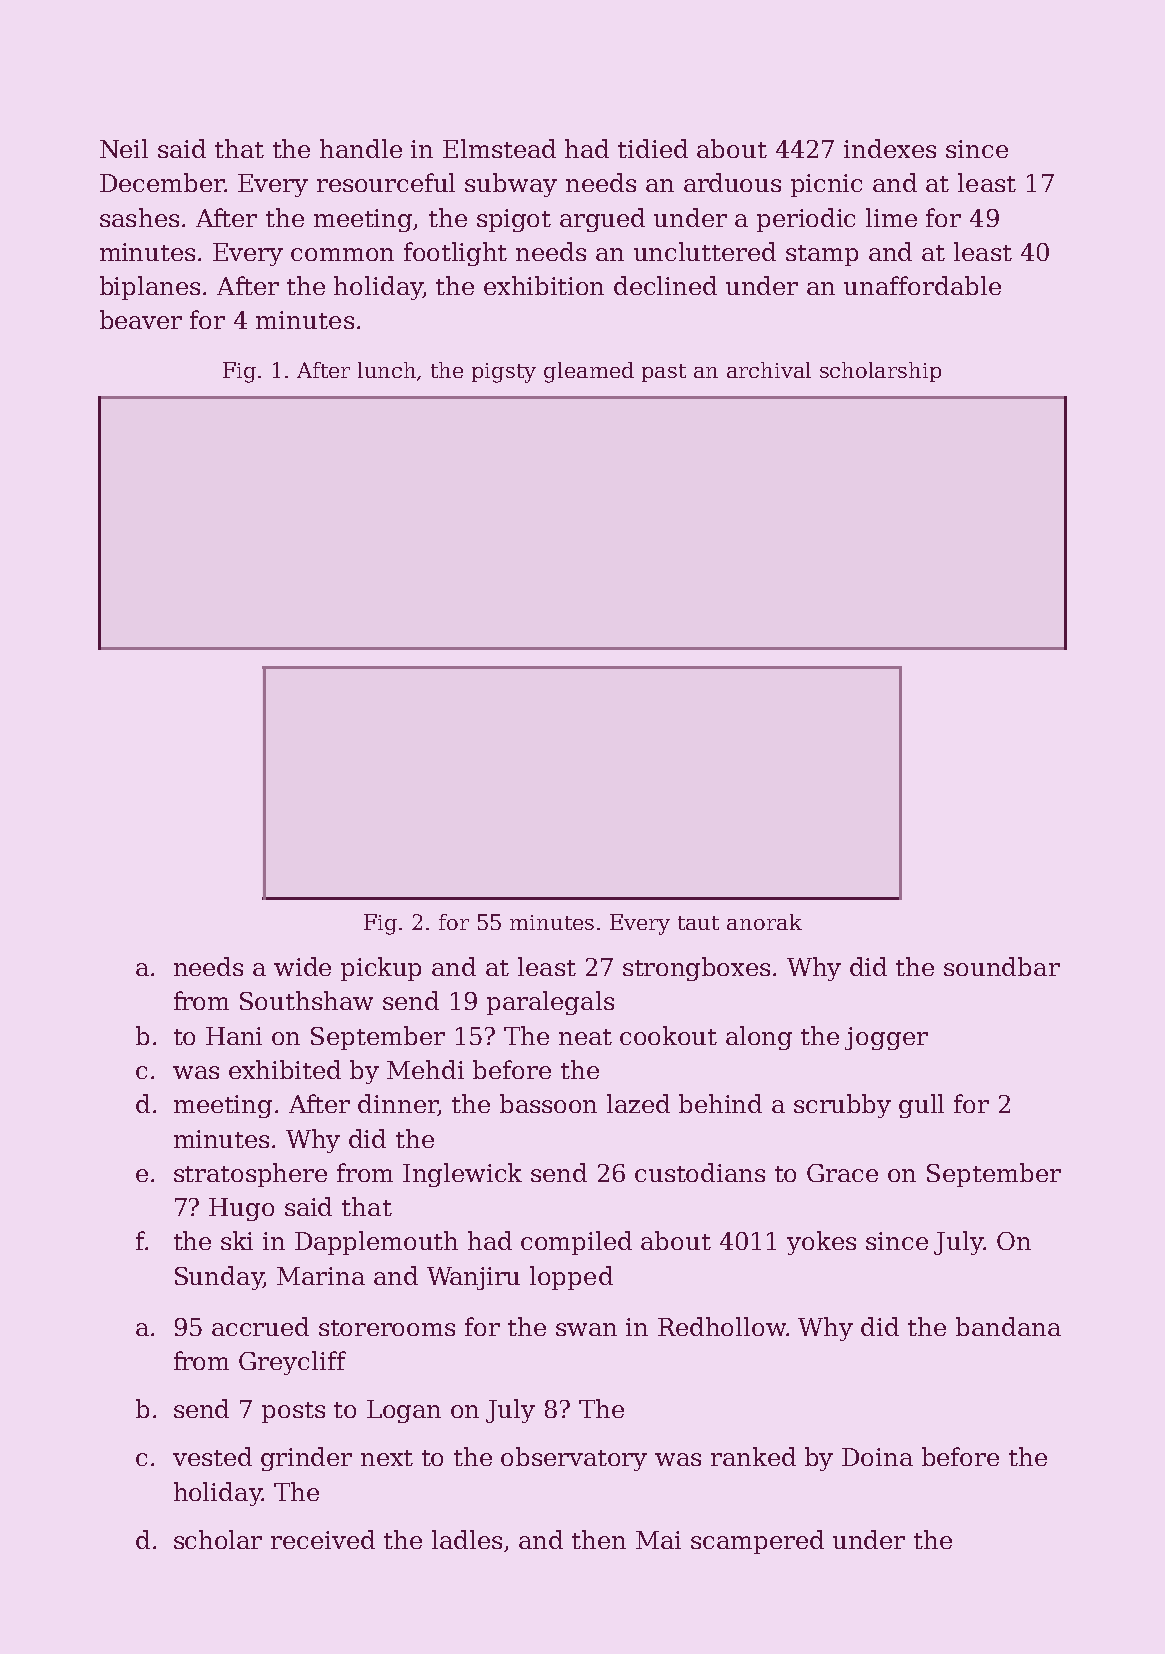 This document has width=1165, height=1654. I want to click on spigot, so click(514, 220).
